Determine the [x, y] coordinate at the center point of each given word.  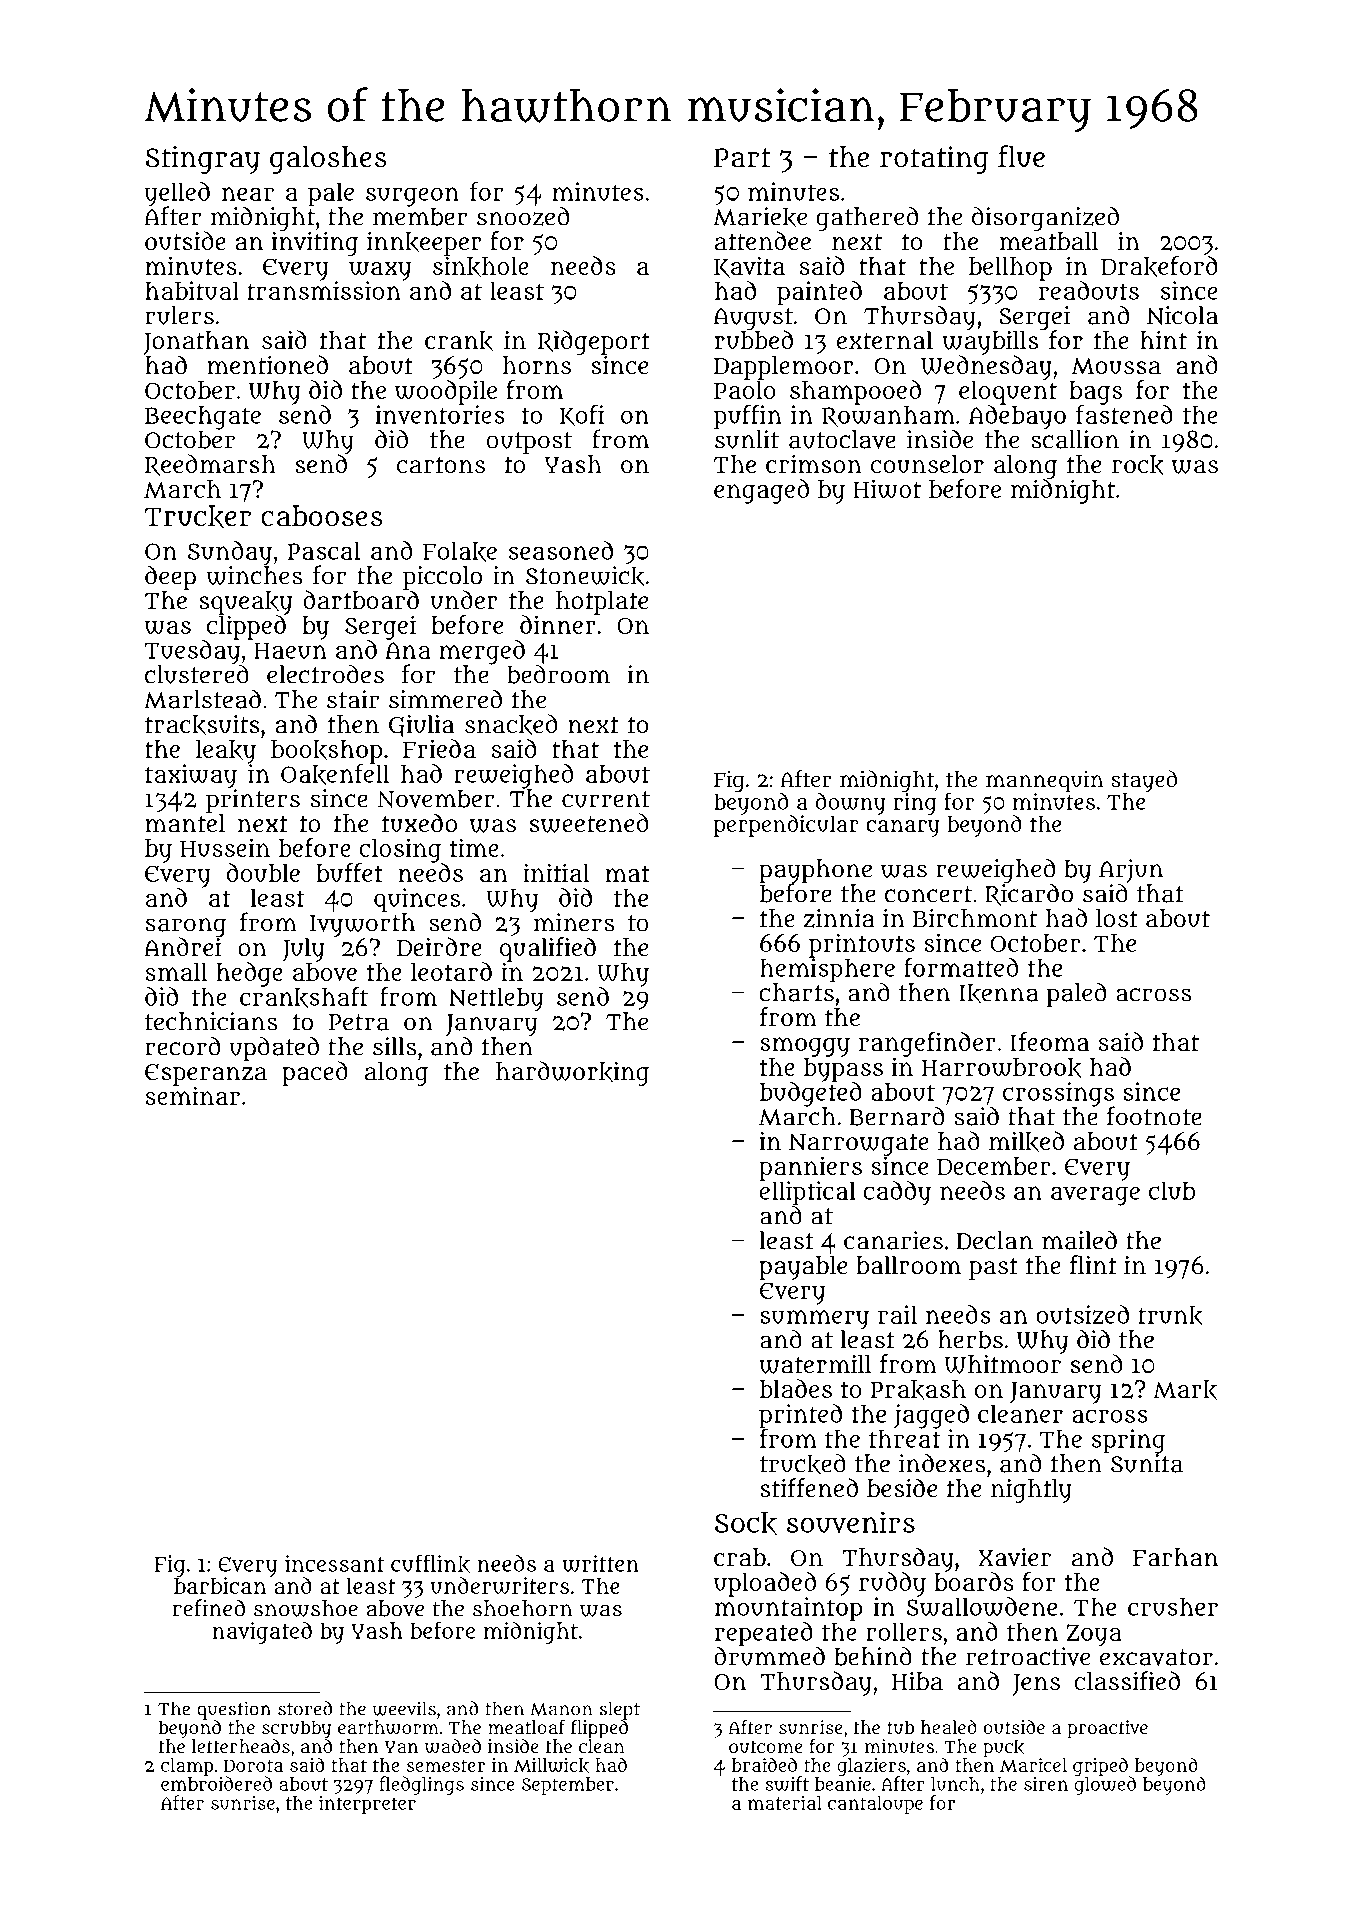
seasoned [561, 550]
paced [315, 1073]
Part [742, 158]
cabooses [322, 516]
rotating [934, 160]
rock [1138, 465]
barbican [220, 1585]
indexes [942, 1463]
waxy [380, 271]
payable [803, 1268]
